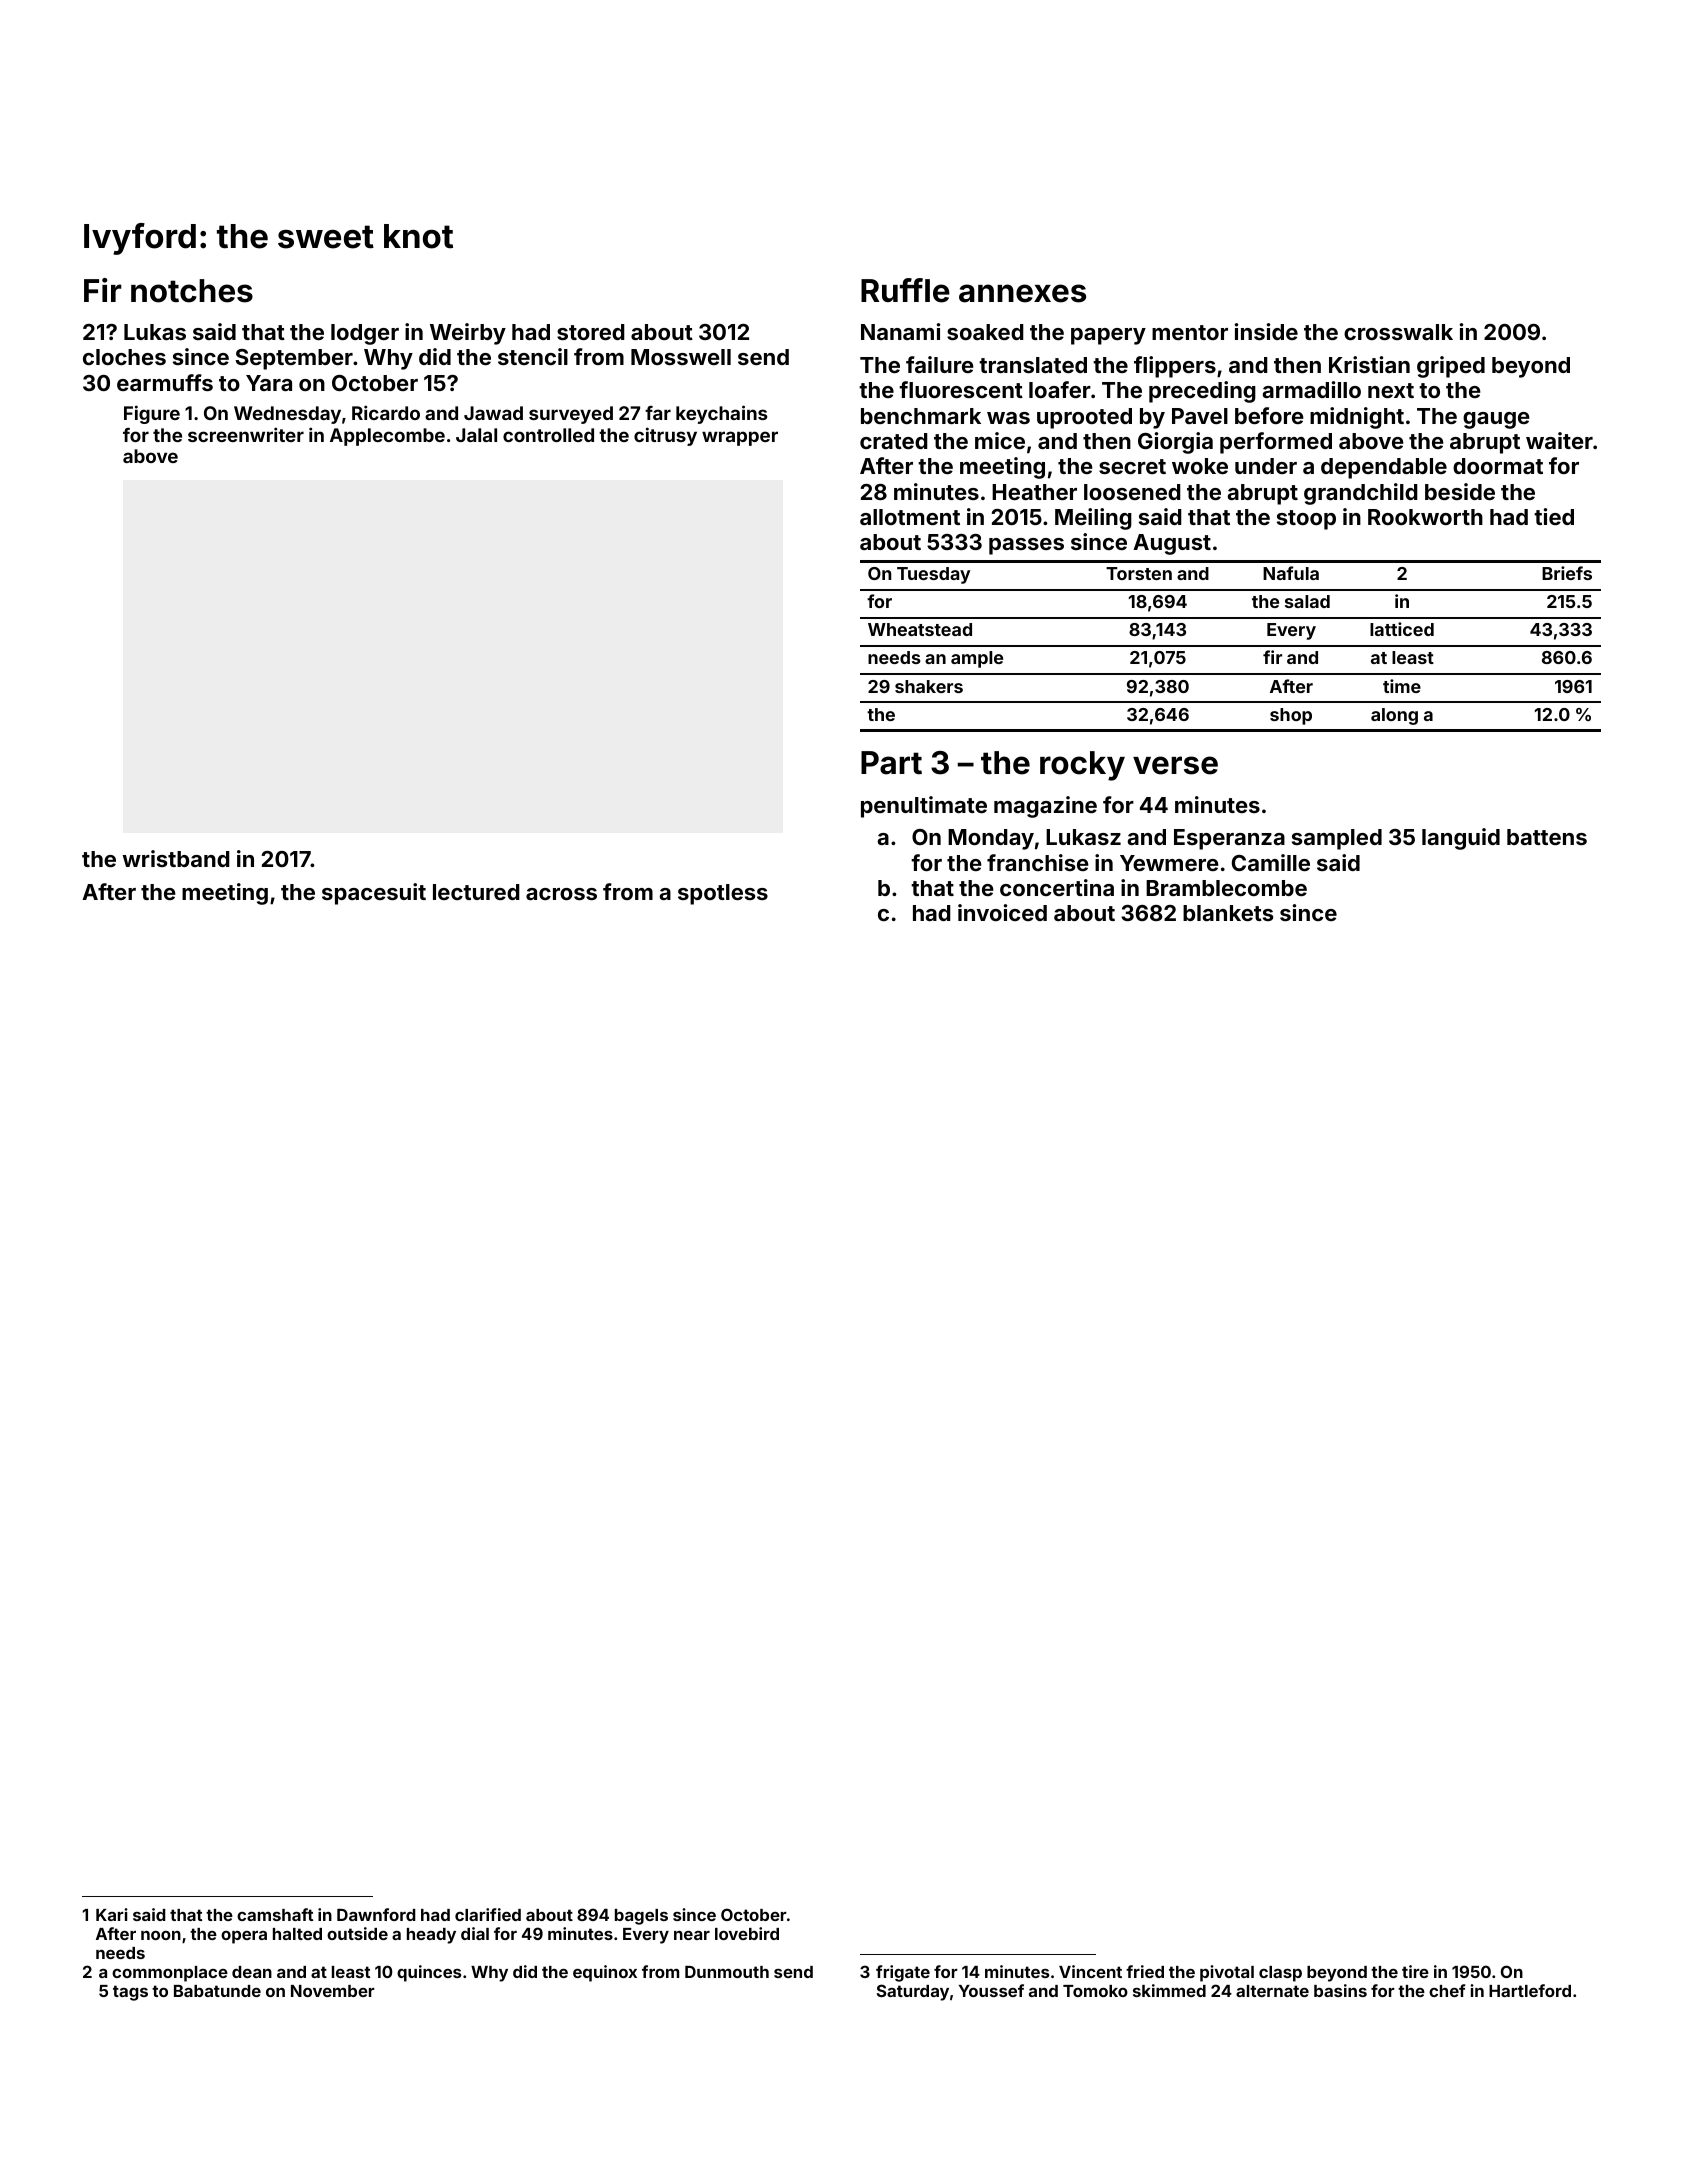 The image size is (1683, 2178). What do you see at coordinates (1228, 913) in the screenshot?
I see `blankets` at bounding box center [1228, 913].
